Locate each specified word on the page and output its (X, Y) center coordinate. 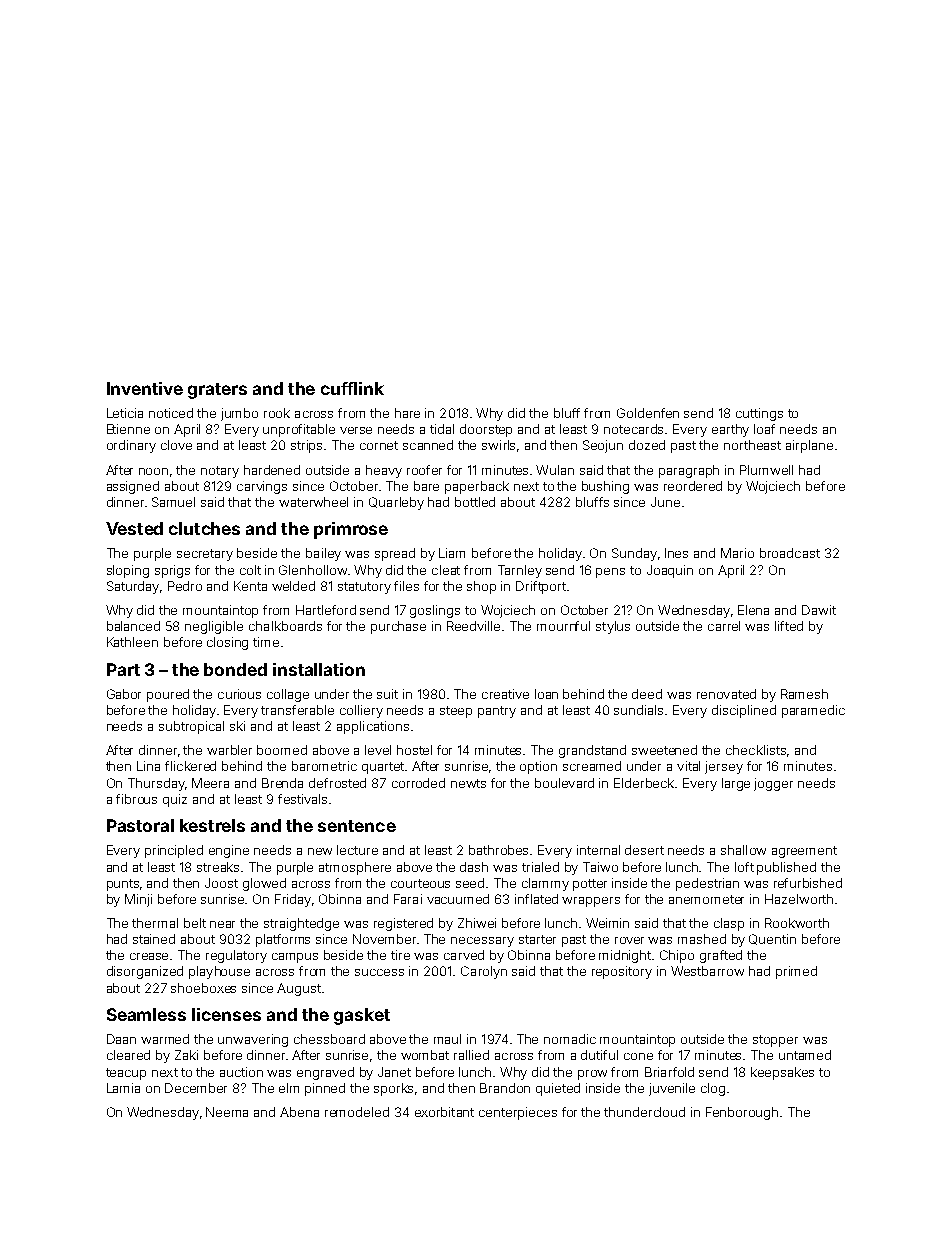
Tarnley (520, 571)
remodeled (357, 1112)
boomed (282, 750)
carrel (724, 626)
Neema (227, 1112)
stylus (613, 627)
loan (546, 694)
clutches (204, 528)
